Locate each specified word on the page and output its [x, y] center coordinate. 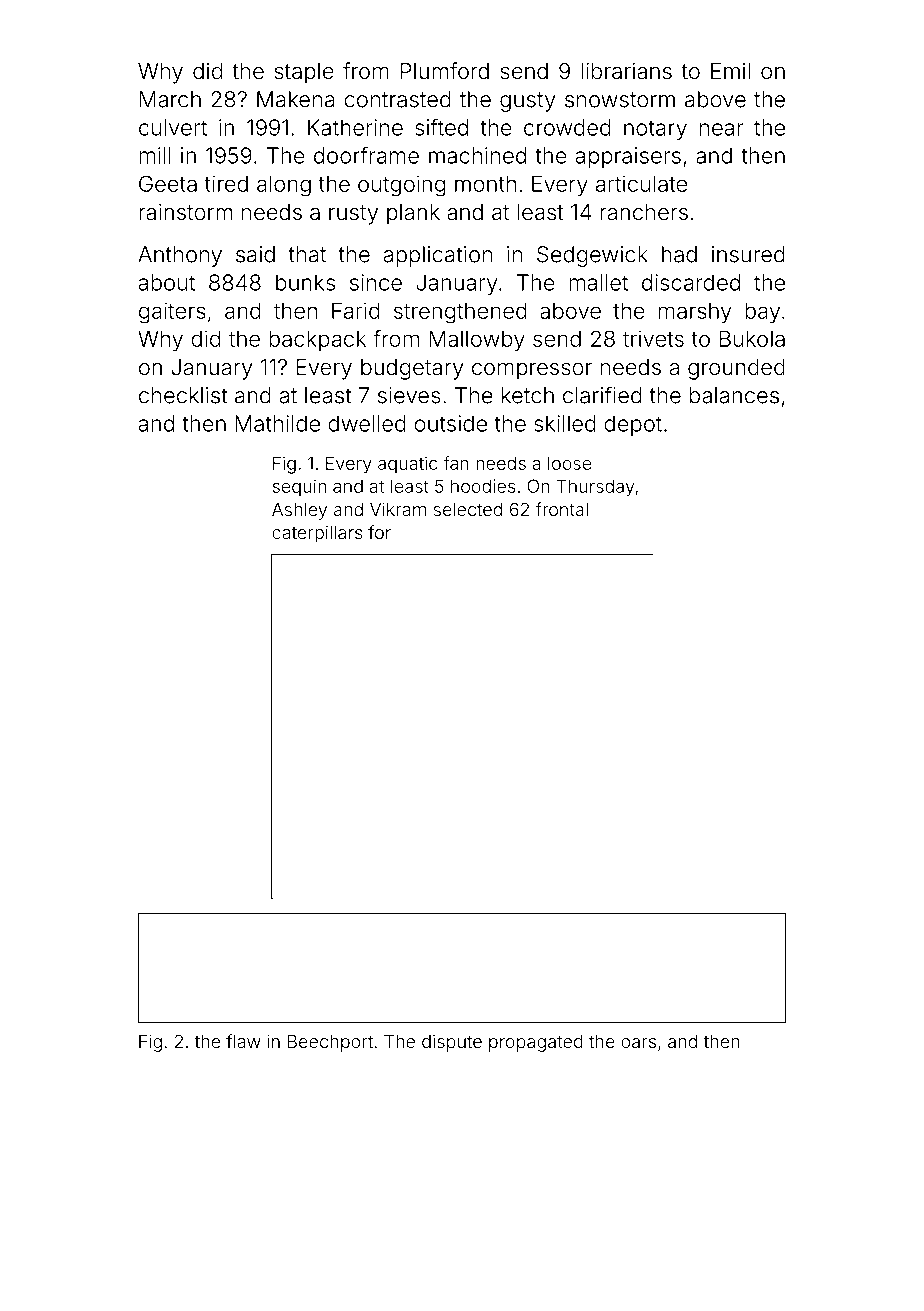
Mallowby [477, 341]
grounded [736, 369]
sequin [299, 488]
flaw [243, 1041]
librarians [626, 71]
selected [468, 509]
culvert [173, 127]
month [485, 183]
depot [633, 425]
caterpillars [317, 534]
